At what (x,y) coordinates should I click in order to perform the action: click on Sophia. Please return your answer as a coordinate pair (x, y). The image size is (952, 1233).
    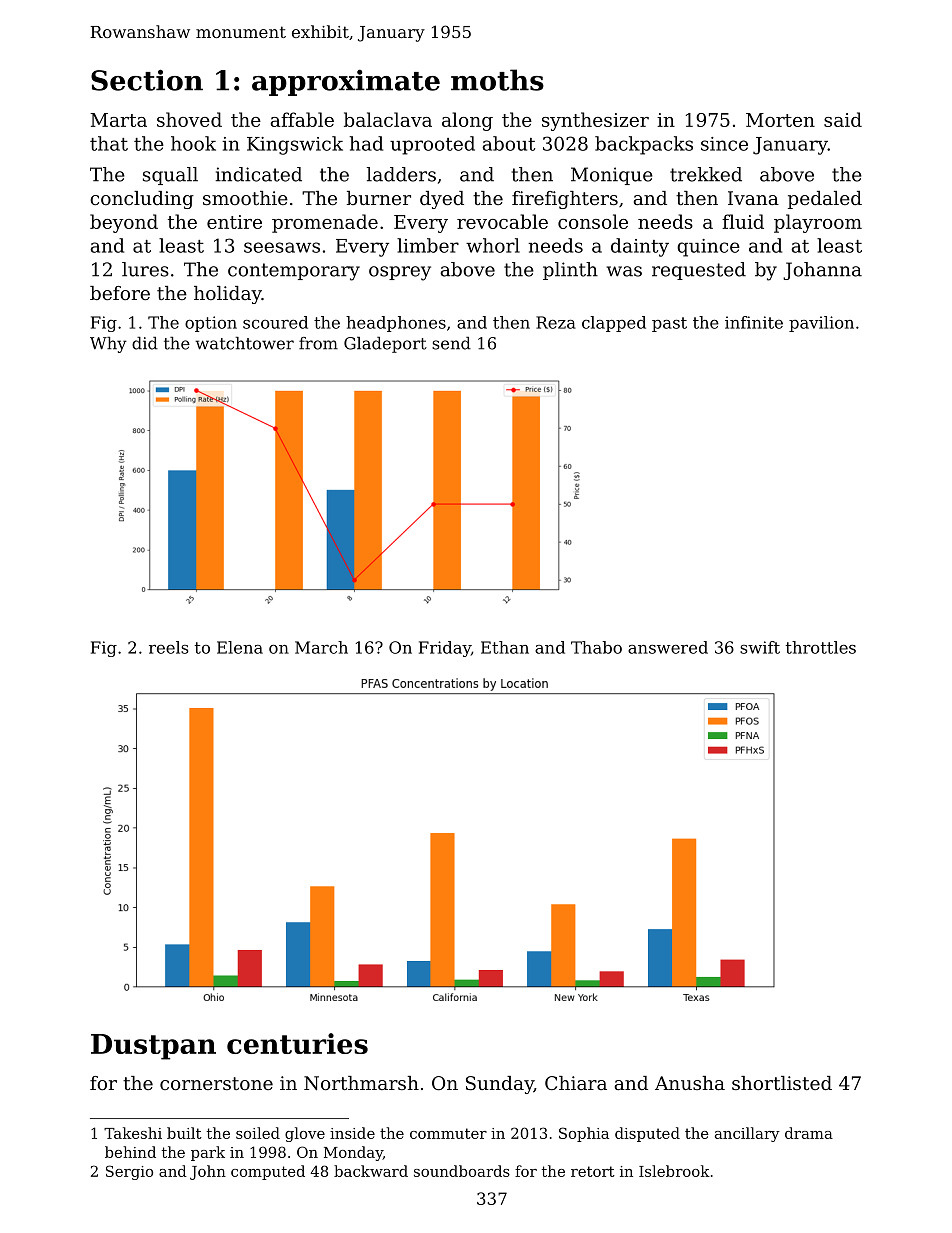
    Looking at the image, I should click on (584, 1134).
